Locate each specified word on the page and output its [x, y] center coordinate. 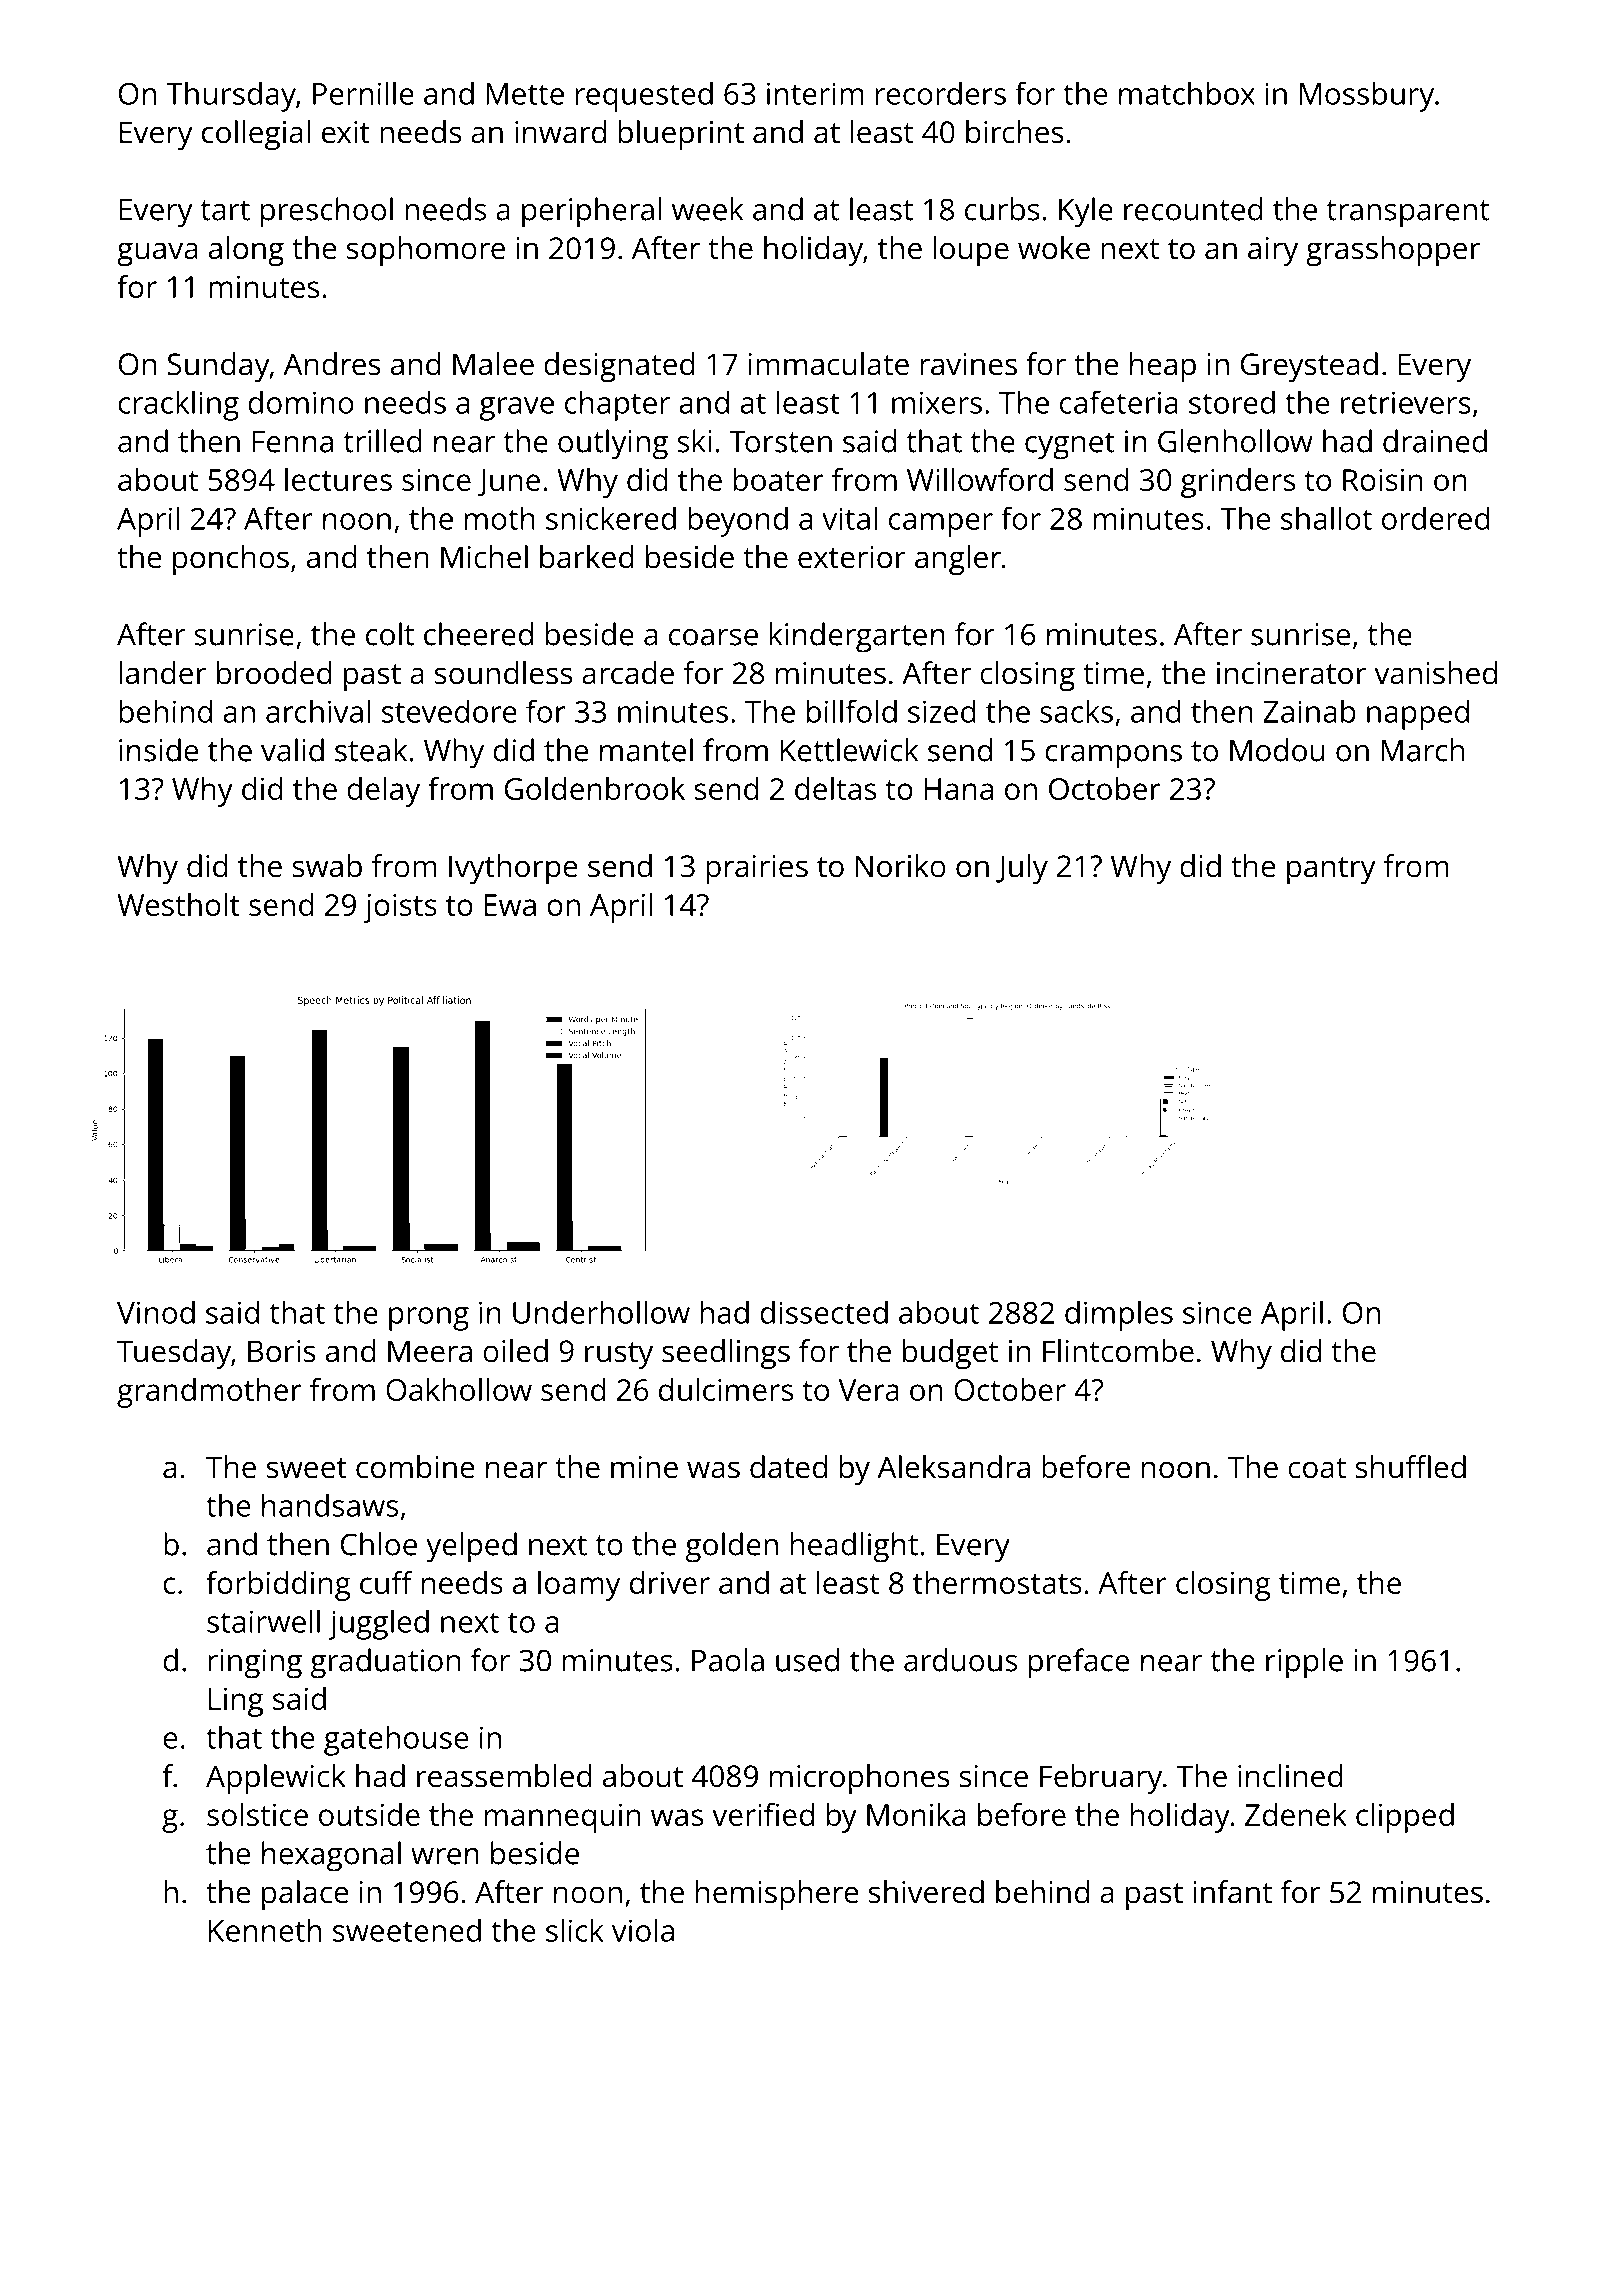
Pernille [363, 93]
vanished [1435, 673]
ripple [1304, 1663]
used [807, 1660]
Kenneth [265, 1930]
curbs [1002, 209]
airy [1273, 251]
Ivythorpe [513, 869]
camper [941, 525]
